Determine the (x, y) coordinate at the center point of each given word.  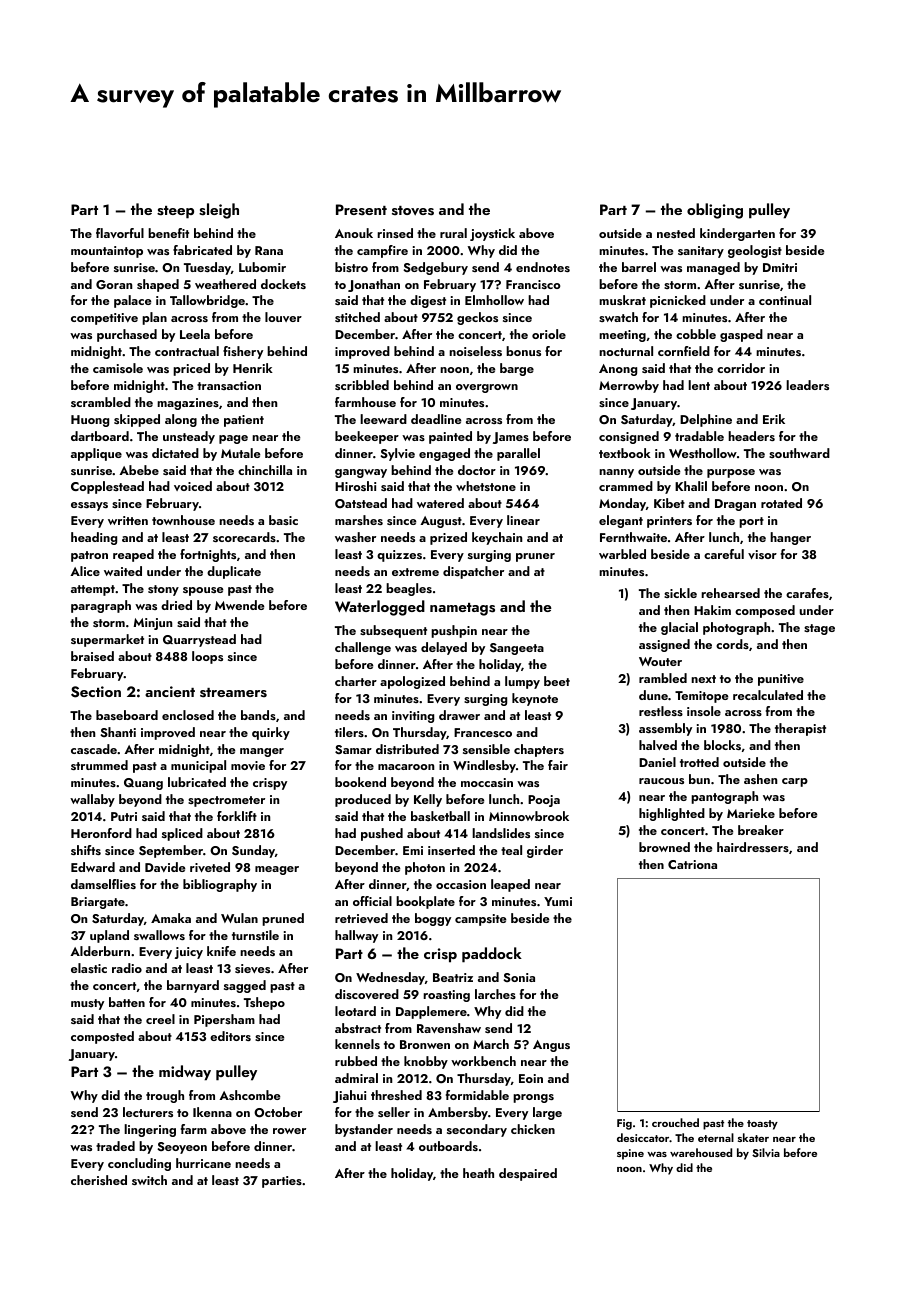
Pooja (544, 801)
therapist (800, 729)
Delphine (706, 420)
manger (262, 752)
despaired (528, 1174)
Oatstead (361, 503)
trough (165, 1096)
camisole (118, 368)
